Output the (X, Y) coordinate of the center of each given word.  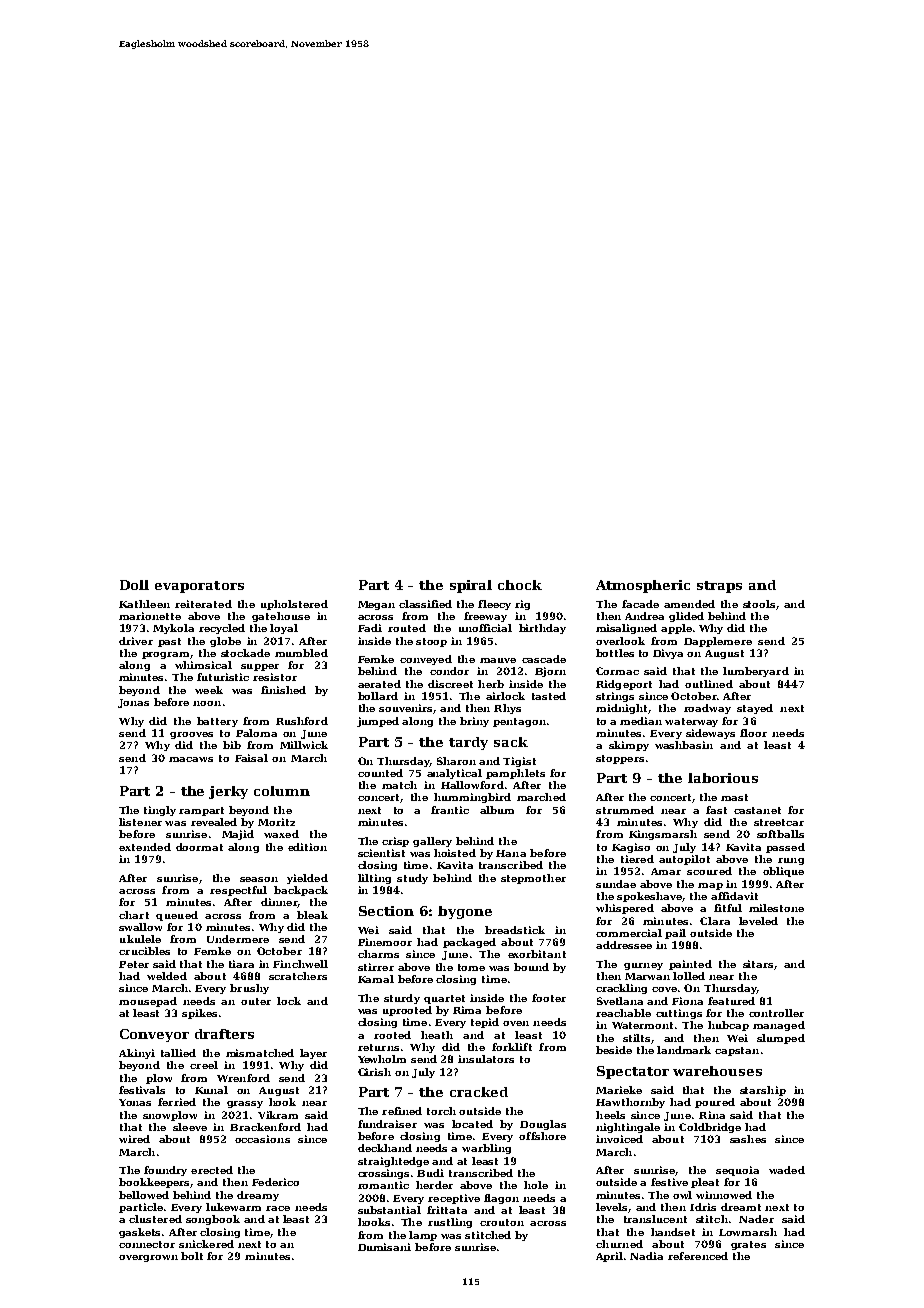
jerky (228, 792)
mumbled (301, 653)
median (641, 721)
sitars (758, 964)
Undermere (238, 939)
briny (474, 722)
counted (380, 773)
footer (549, 998)
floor (753, 733)
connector (147, 1244)
